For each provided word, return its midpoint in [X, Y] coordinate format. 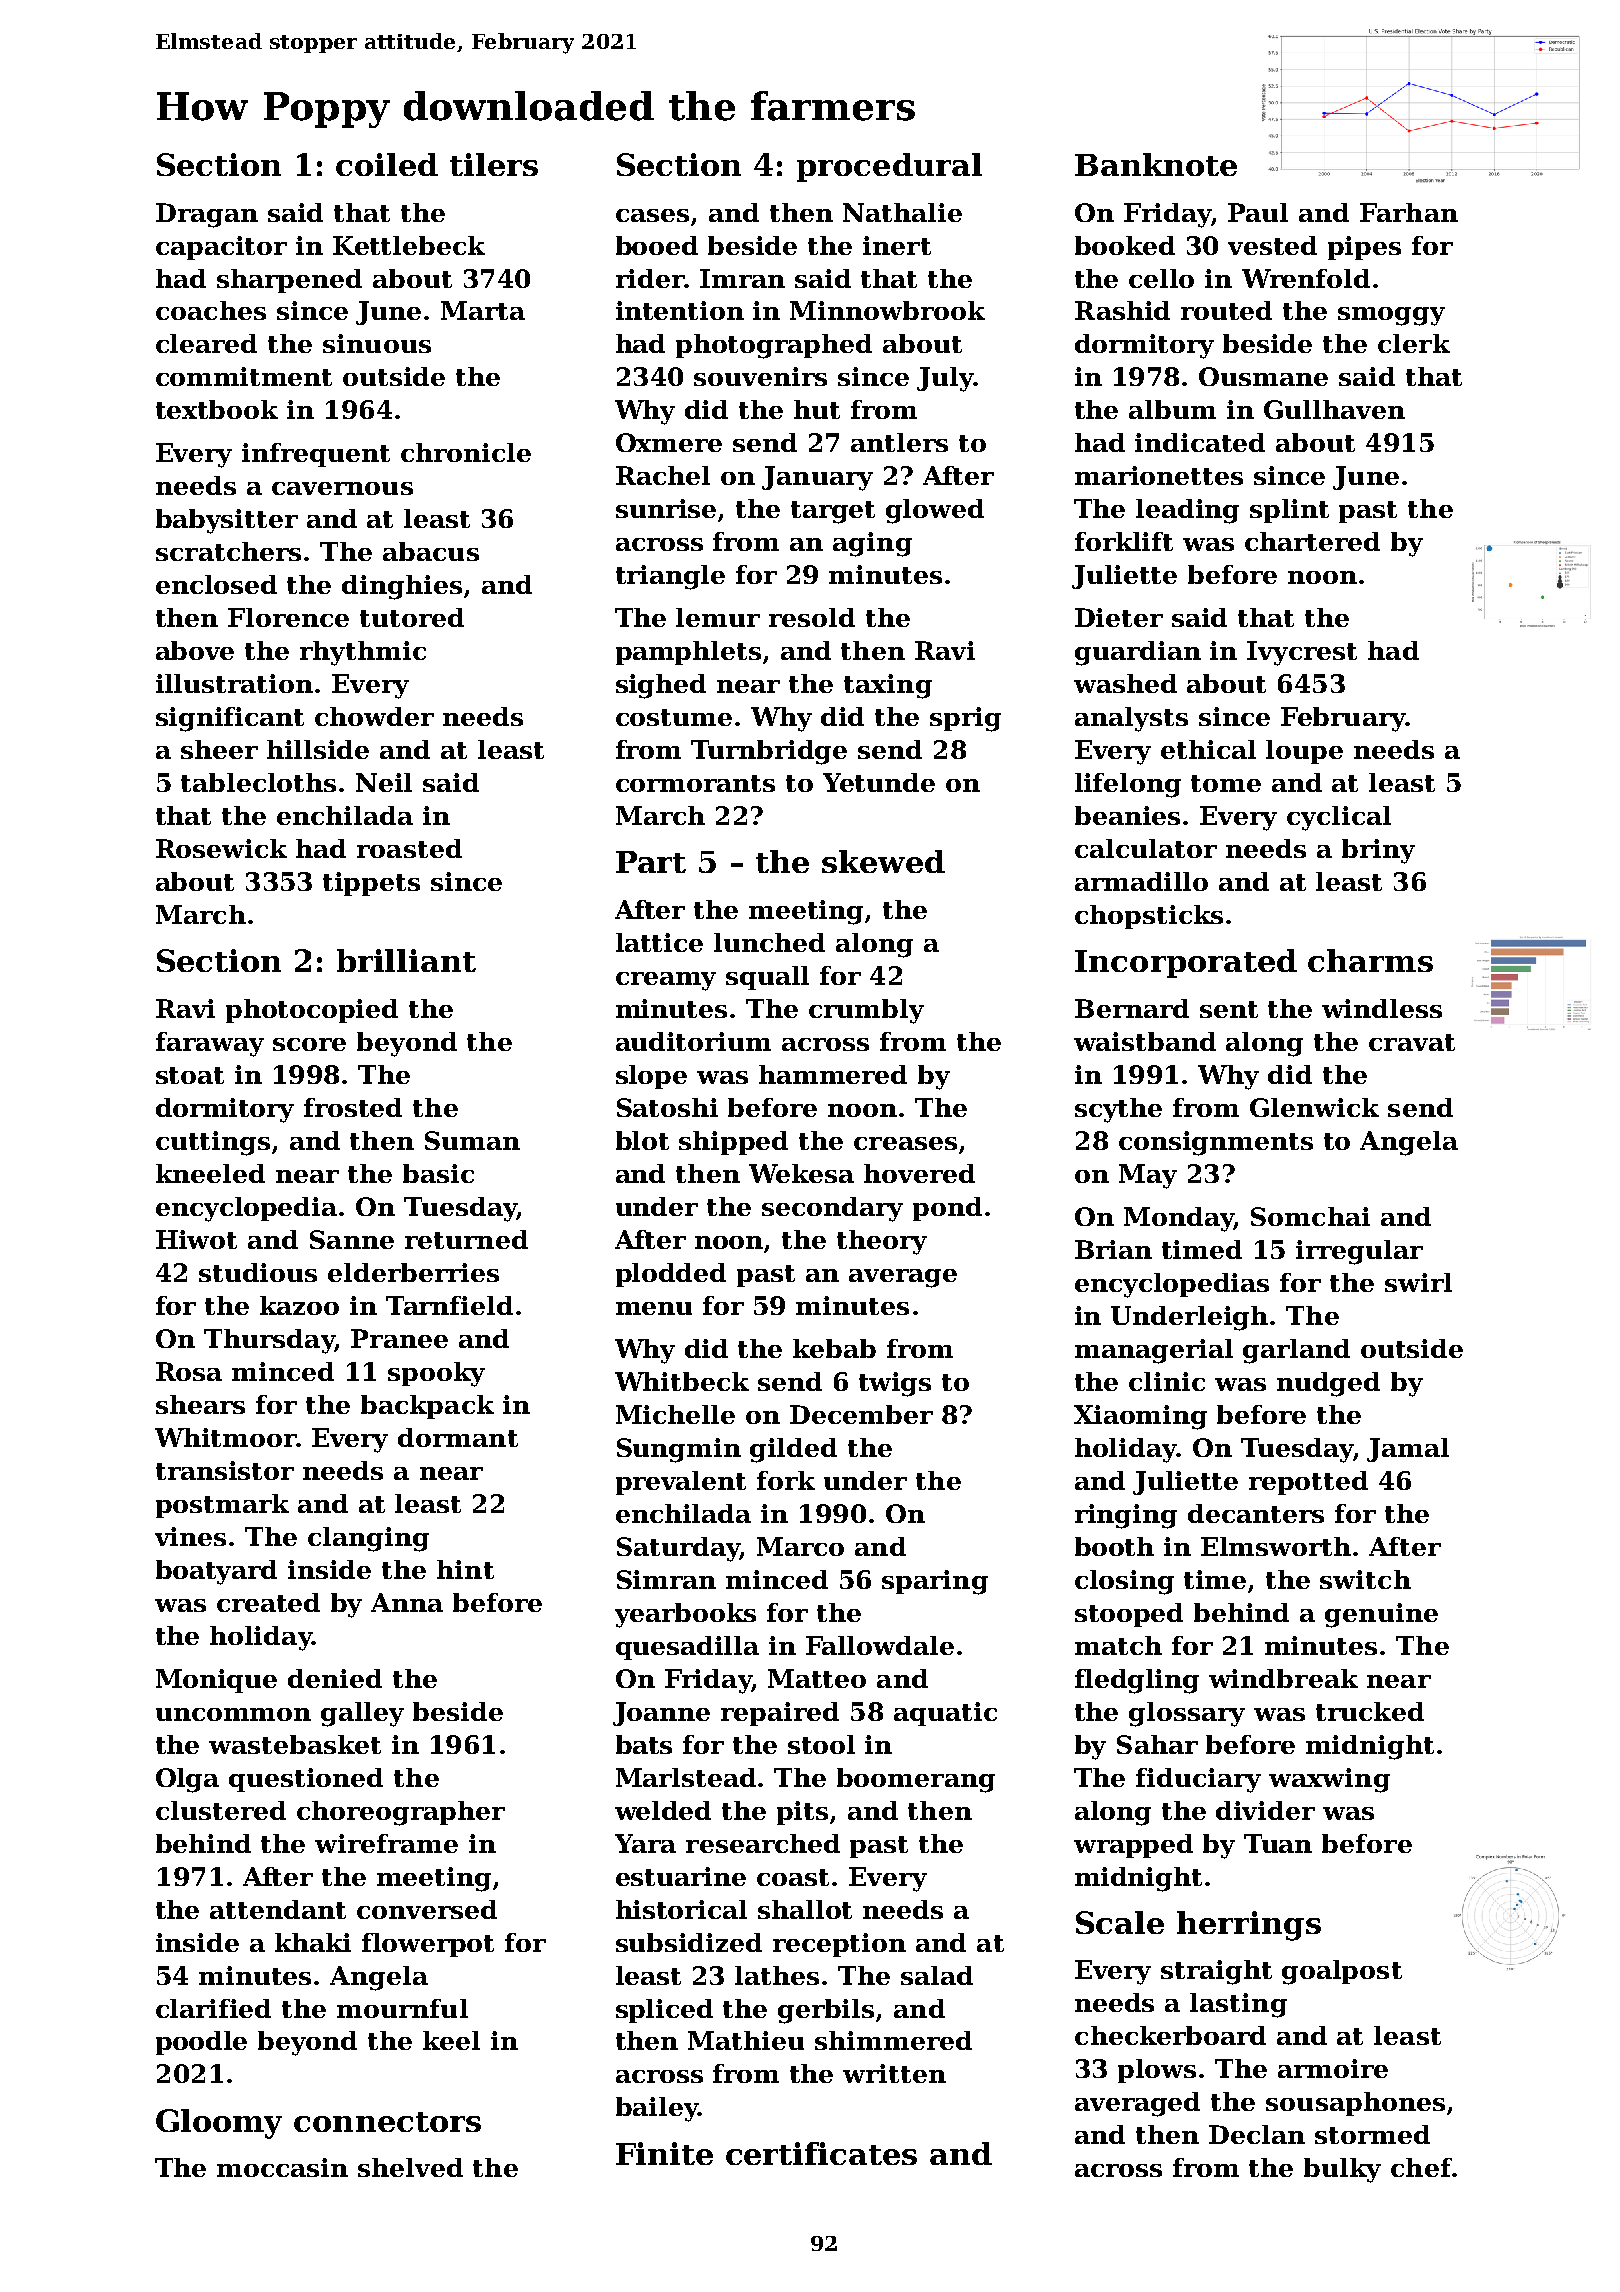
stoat [190, 1075]
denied [335, 1678]
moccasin [282, 2167]
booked [1125, 245]
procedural [889, 167]
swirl [1418, 1282]
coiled [387, 164]
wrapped [1133, 1846]
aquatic [945, 1714]
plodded [671, 1275]
